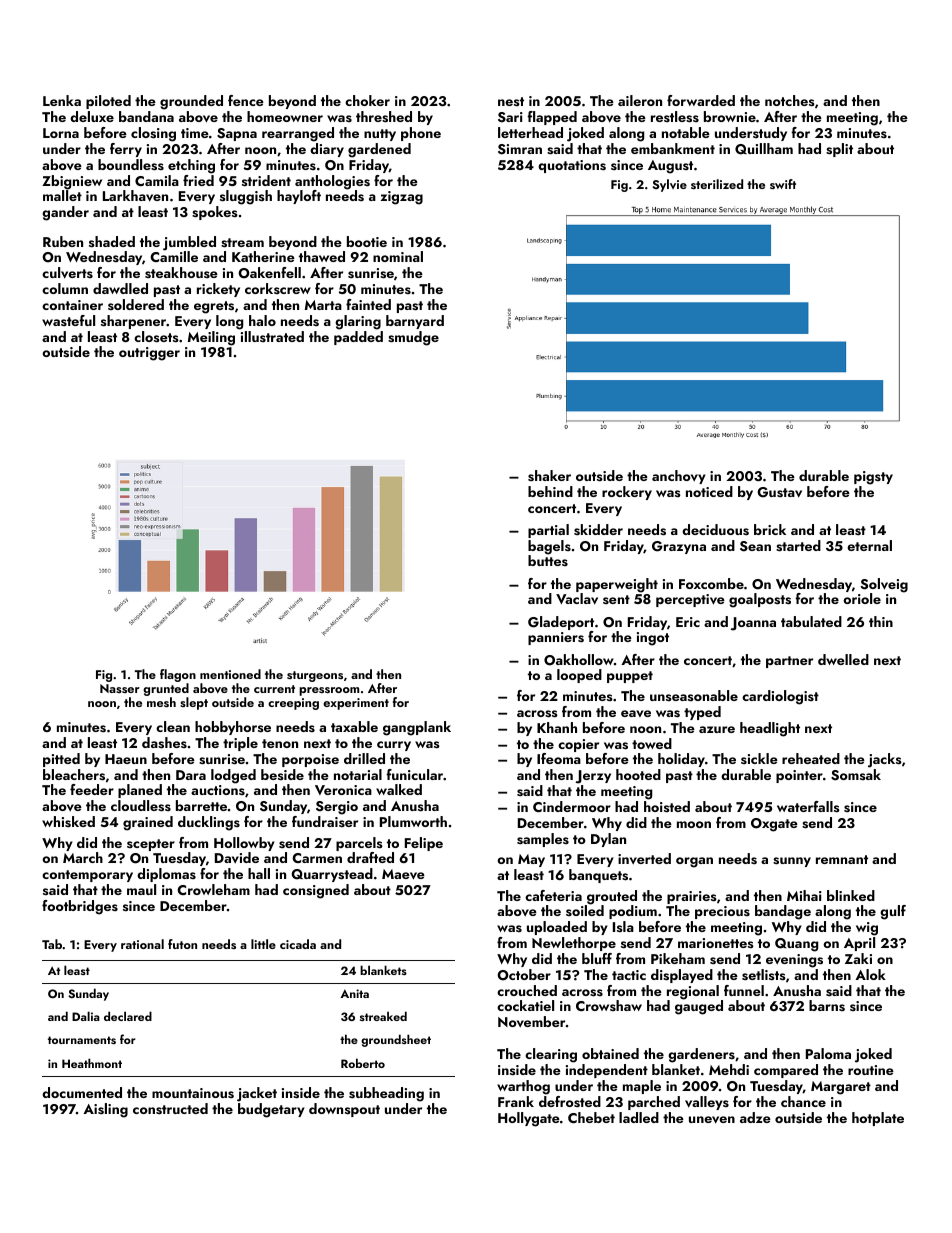 This document has height=1233, width=952. What do you see at coordinates (417, 728) in the document?
I see `gangplank` at bounding box center [417, 728].
